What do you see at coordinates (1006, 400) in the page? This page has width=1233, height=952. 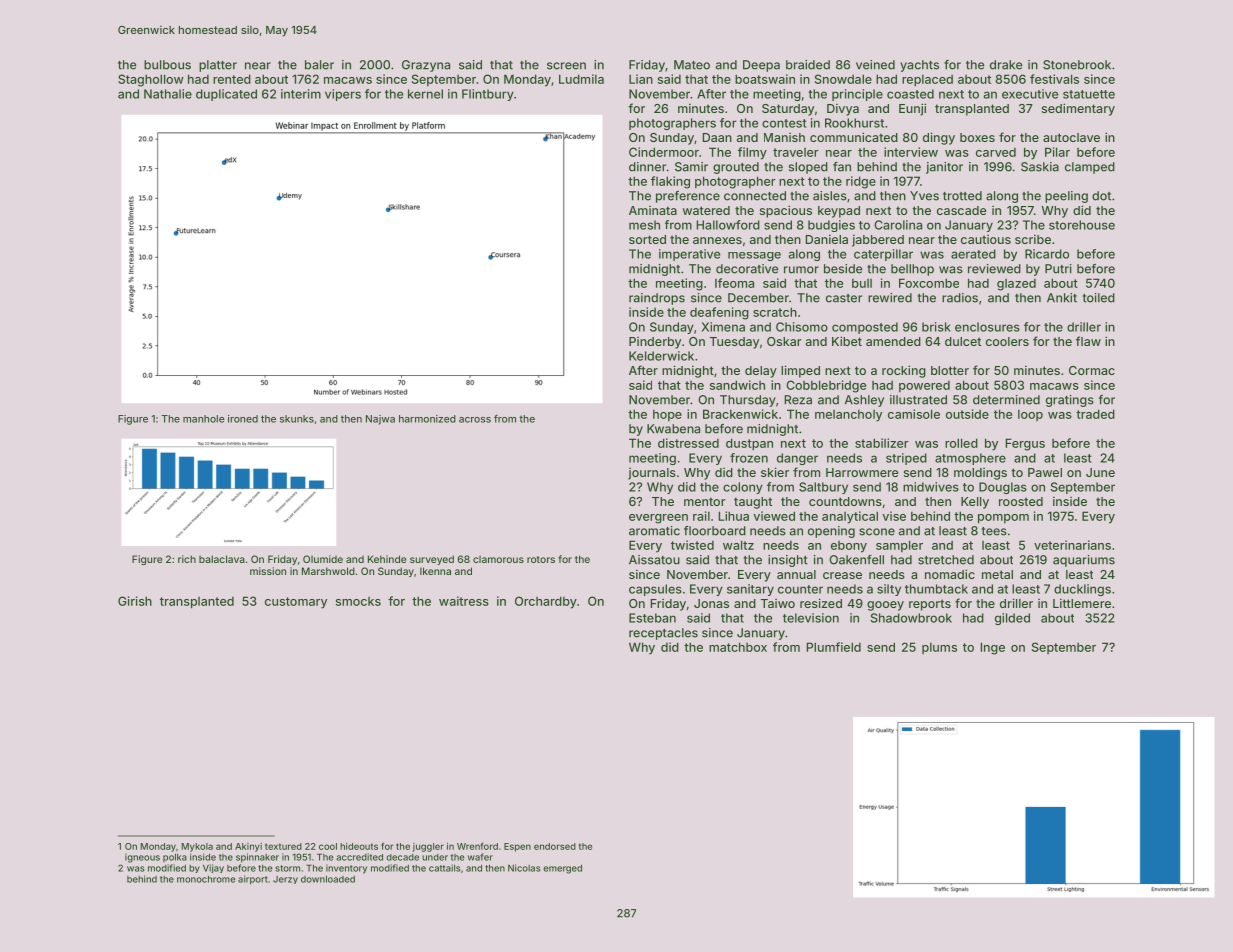 I see `determined` at bounding box center [1006, 400].
